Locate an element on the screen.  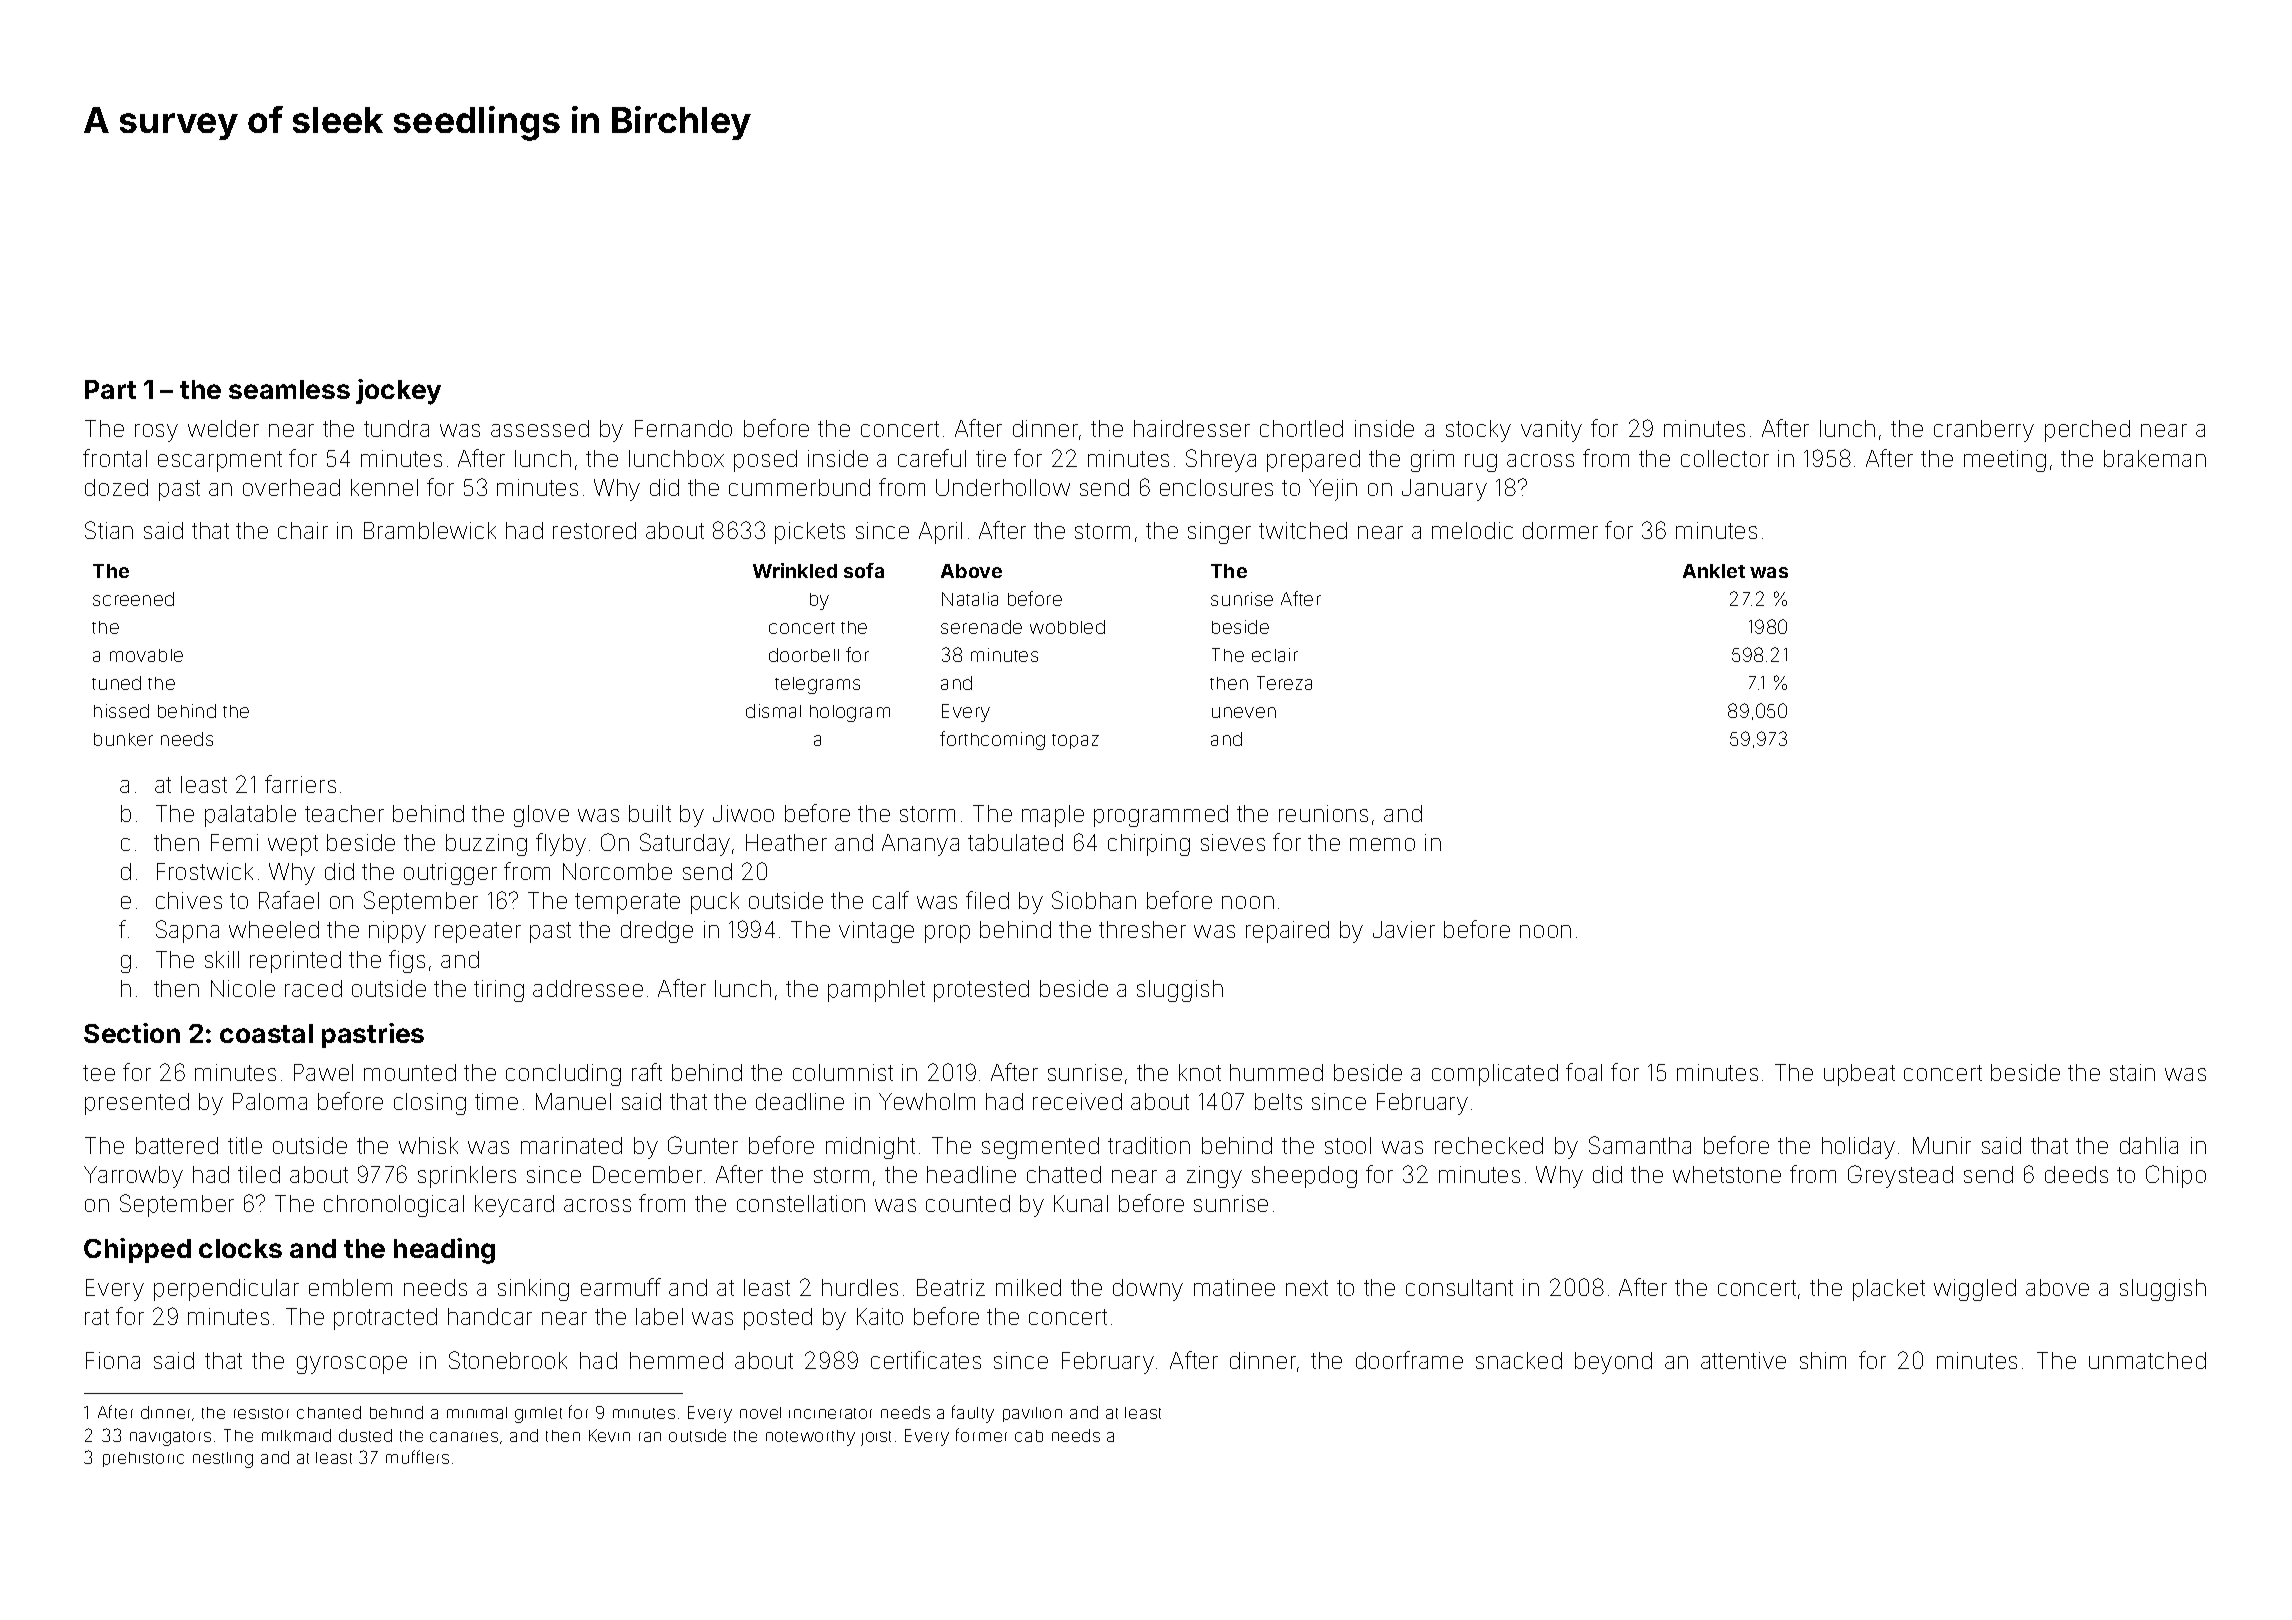
cranberry is located at coordinates (1984, 431).
